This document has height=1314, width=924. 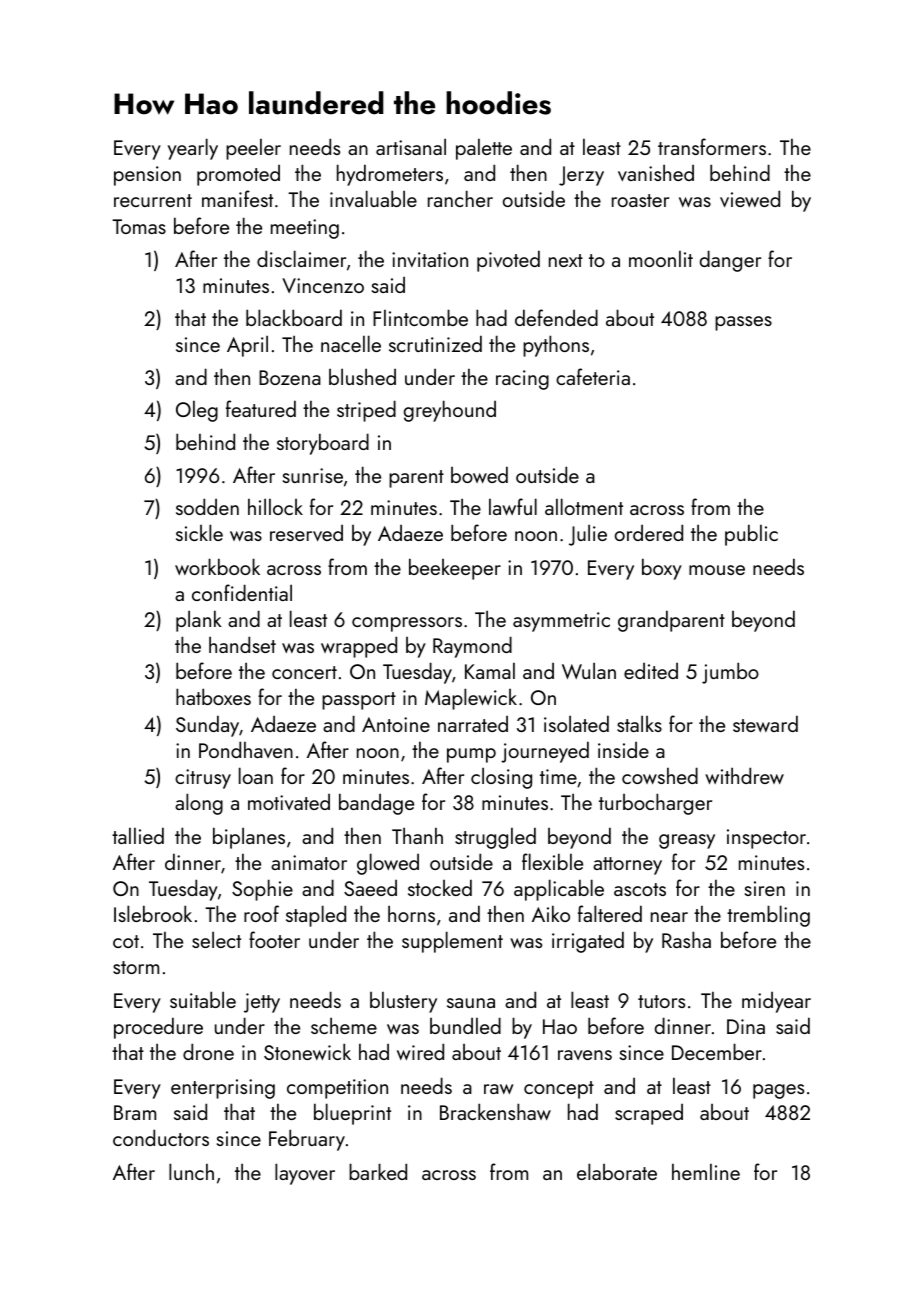 I want to click on Wulan, so click(x=589, y=670).
